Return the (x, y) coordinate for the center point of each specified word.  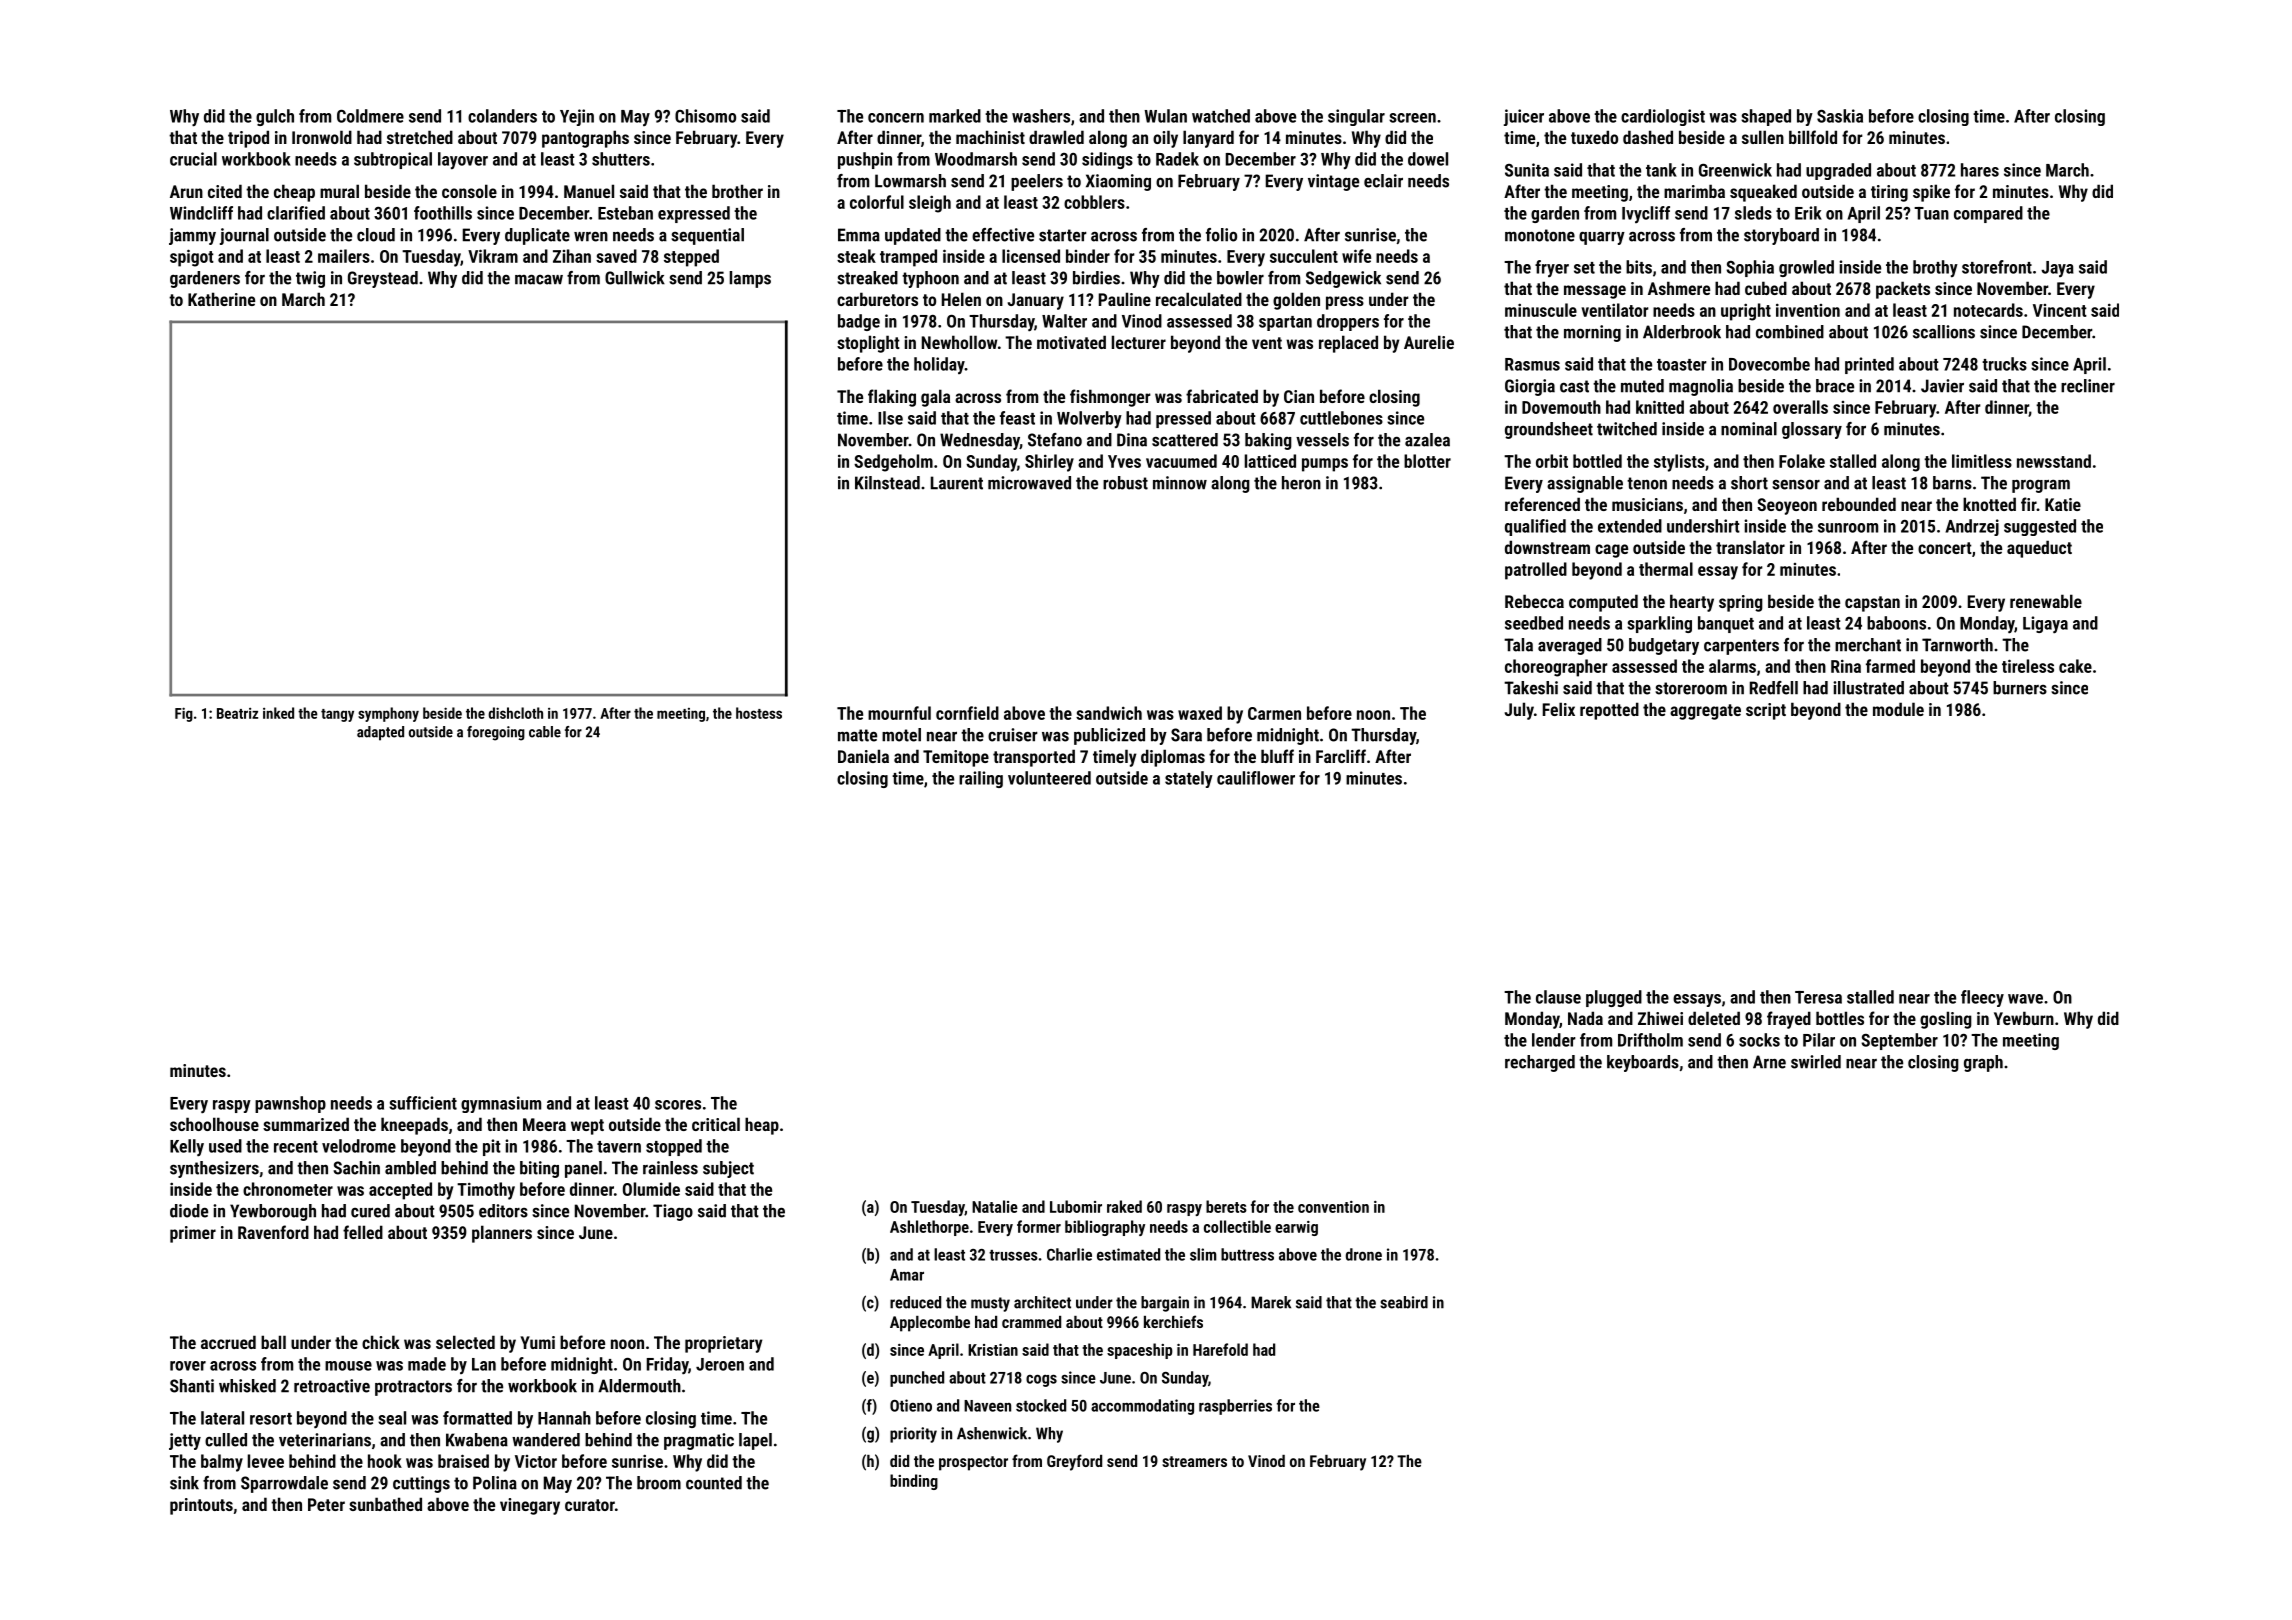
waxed (1200, 713)
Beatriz (237, 713)
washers (1041, 116)
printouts (201, 1506)
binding (914, 1482)
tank (1661, 170)
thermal (1666, 569)
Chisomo (705, 116)
